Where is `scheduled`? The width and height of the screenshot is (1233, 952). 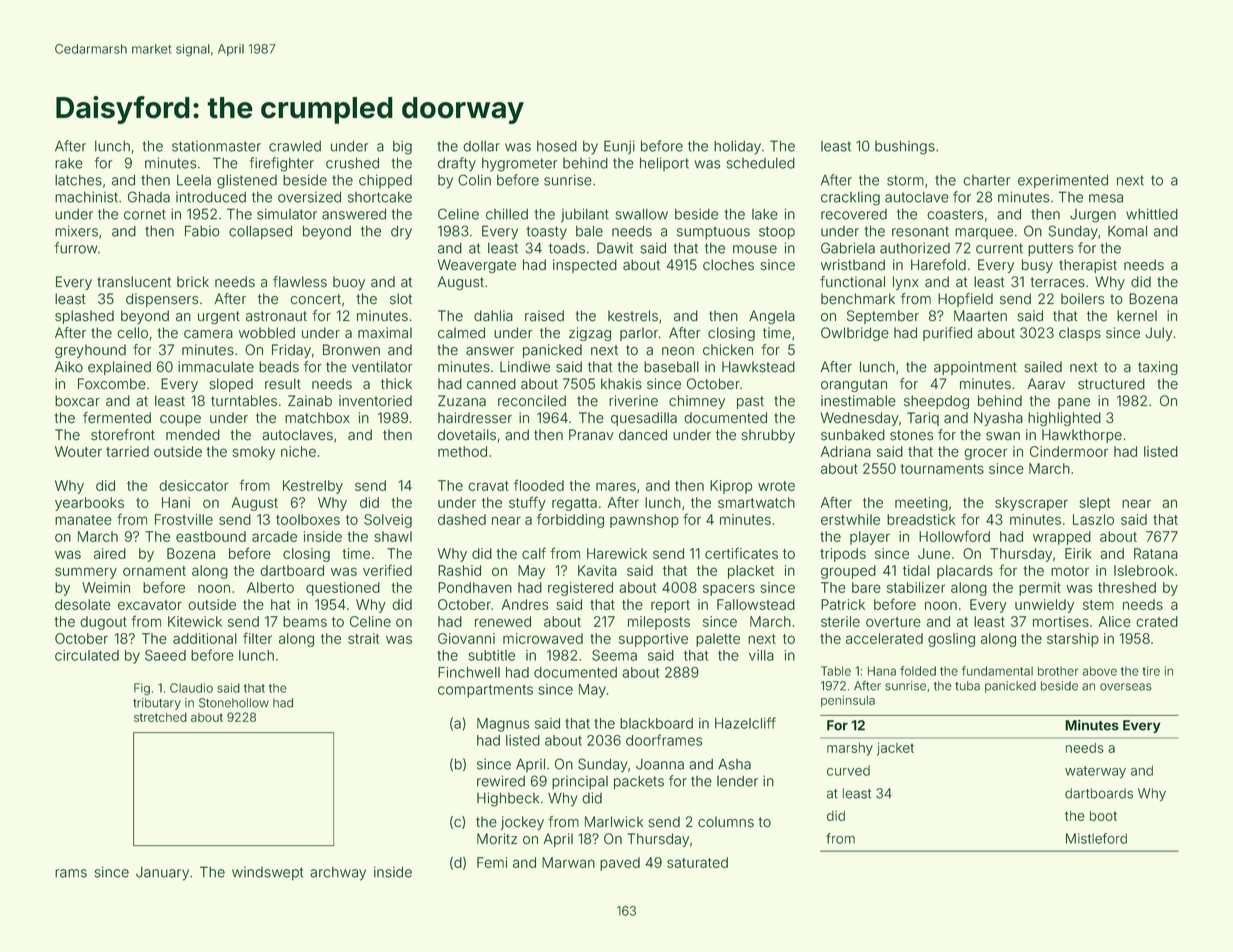 scheduled is located at coordinates (760, 163).
